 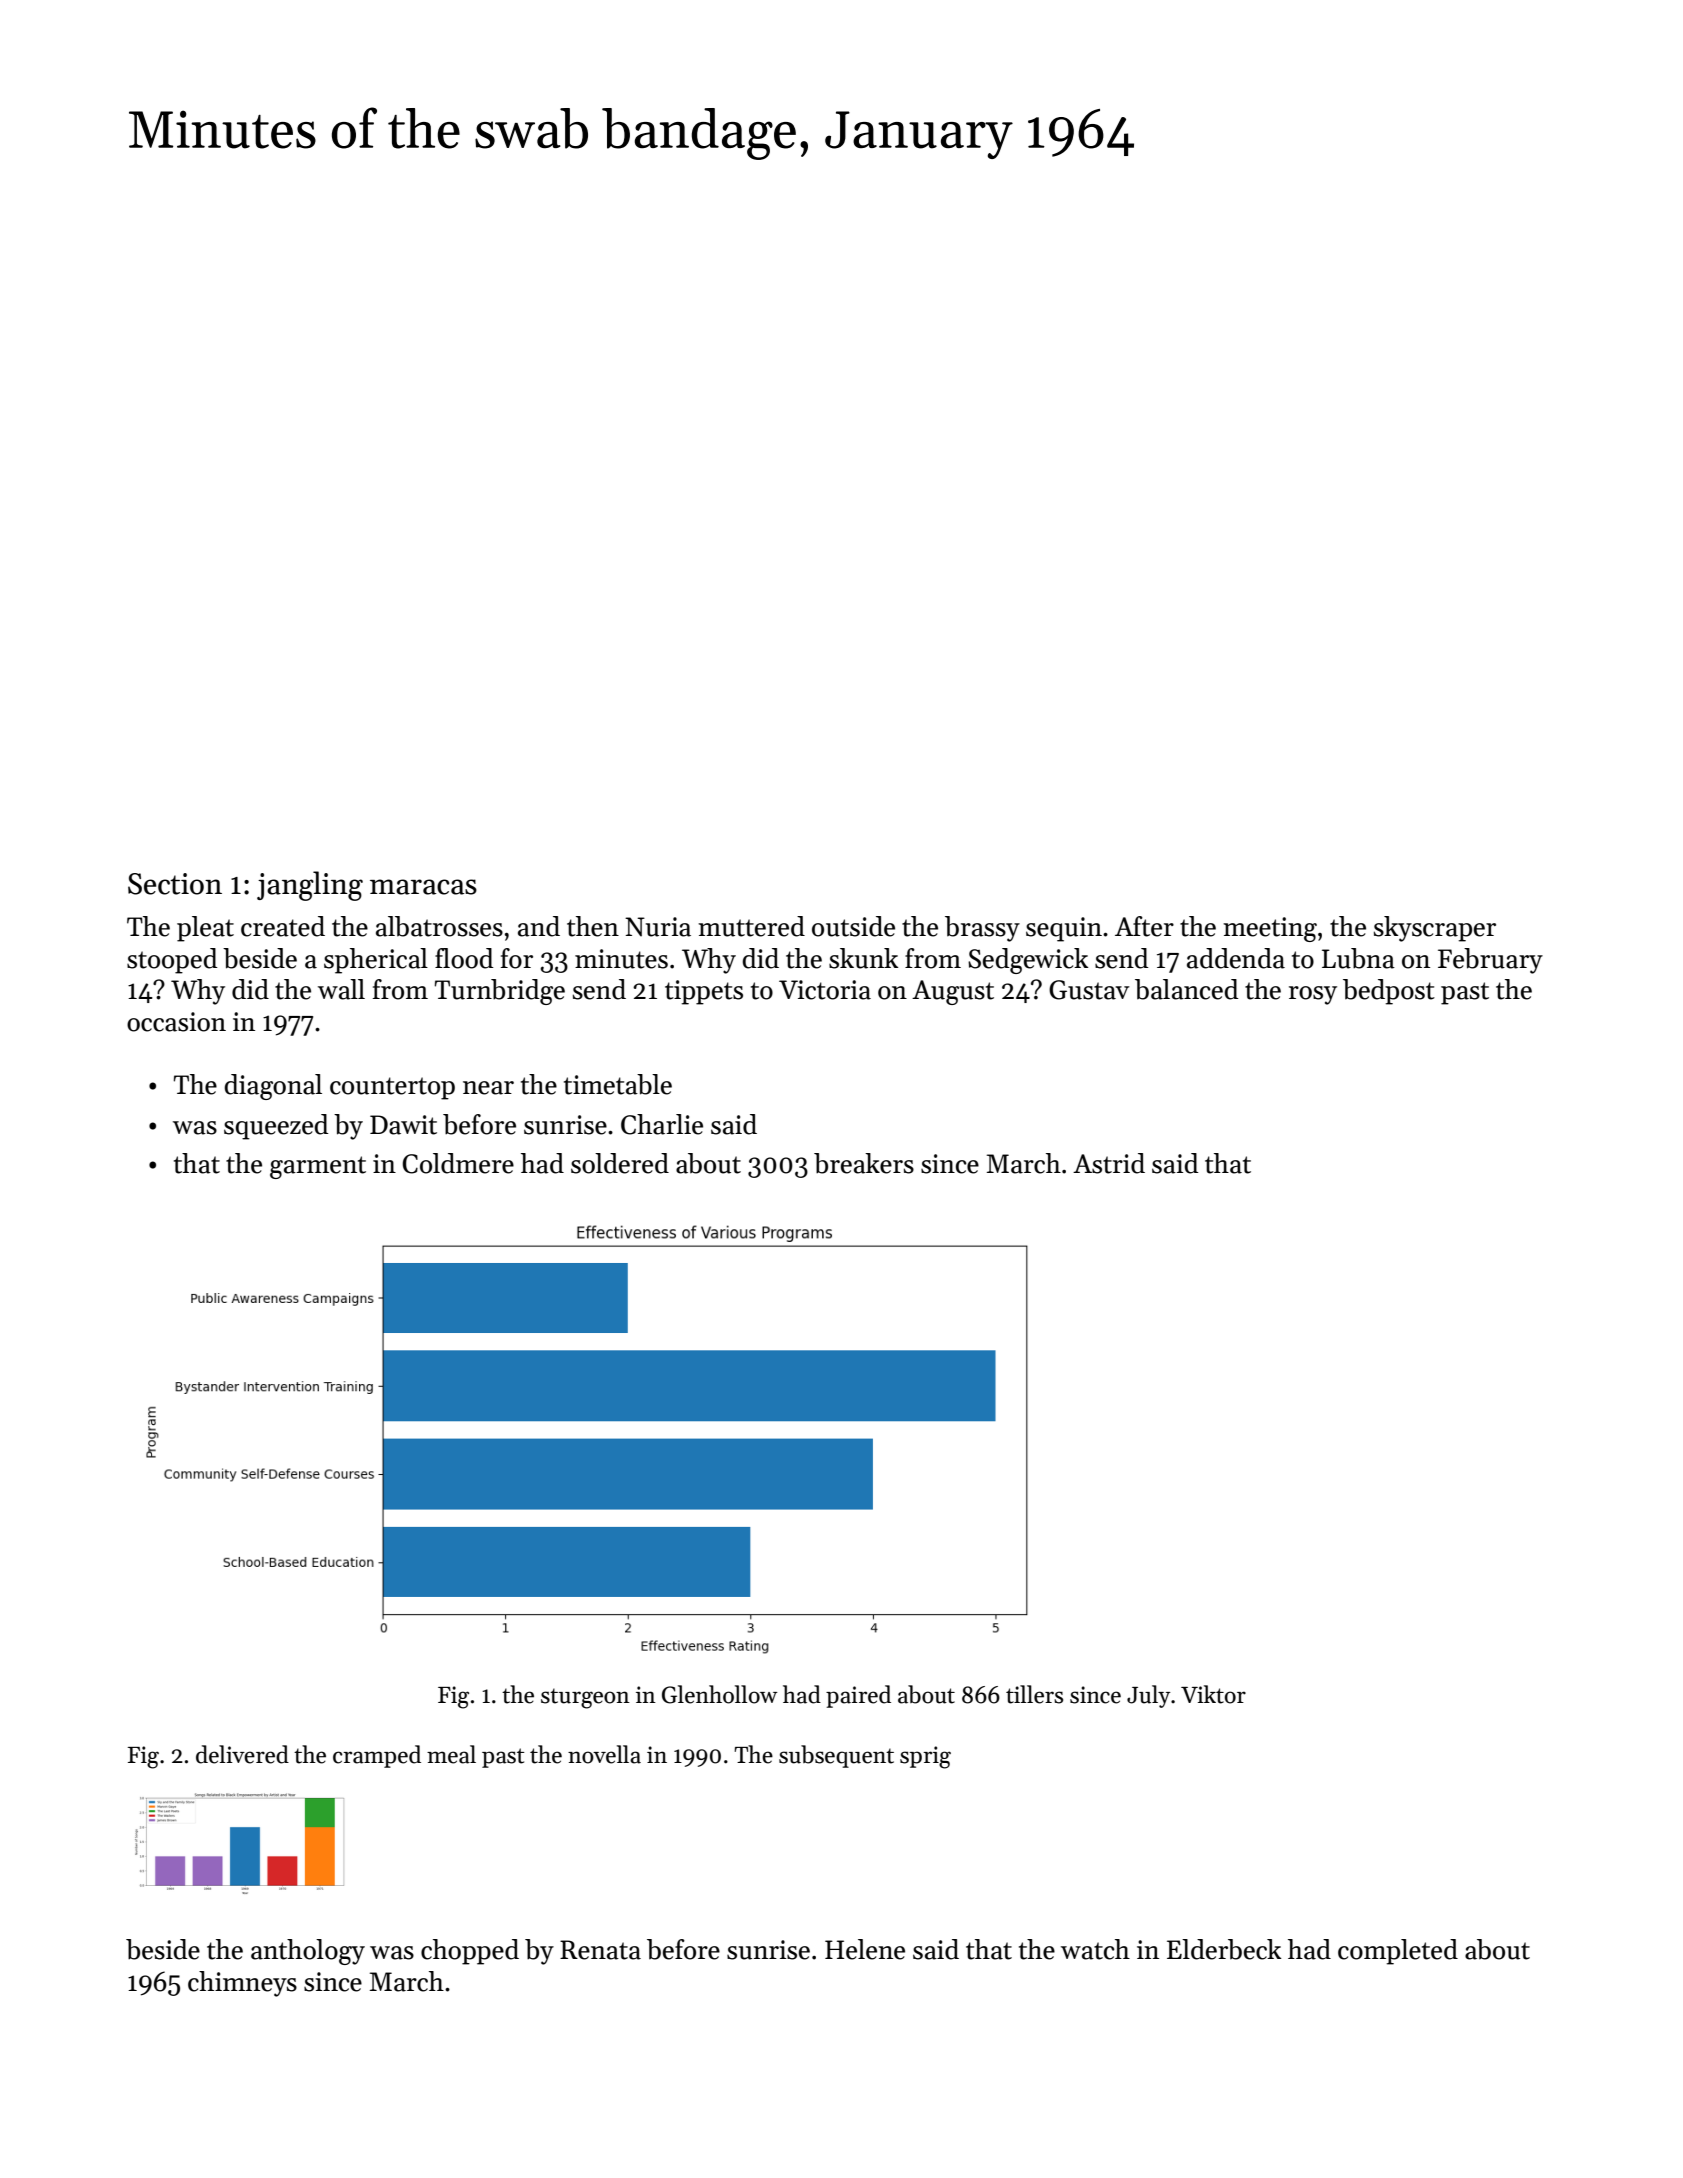 I want to click on Section, so click(x=175, y=884).
